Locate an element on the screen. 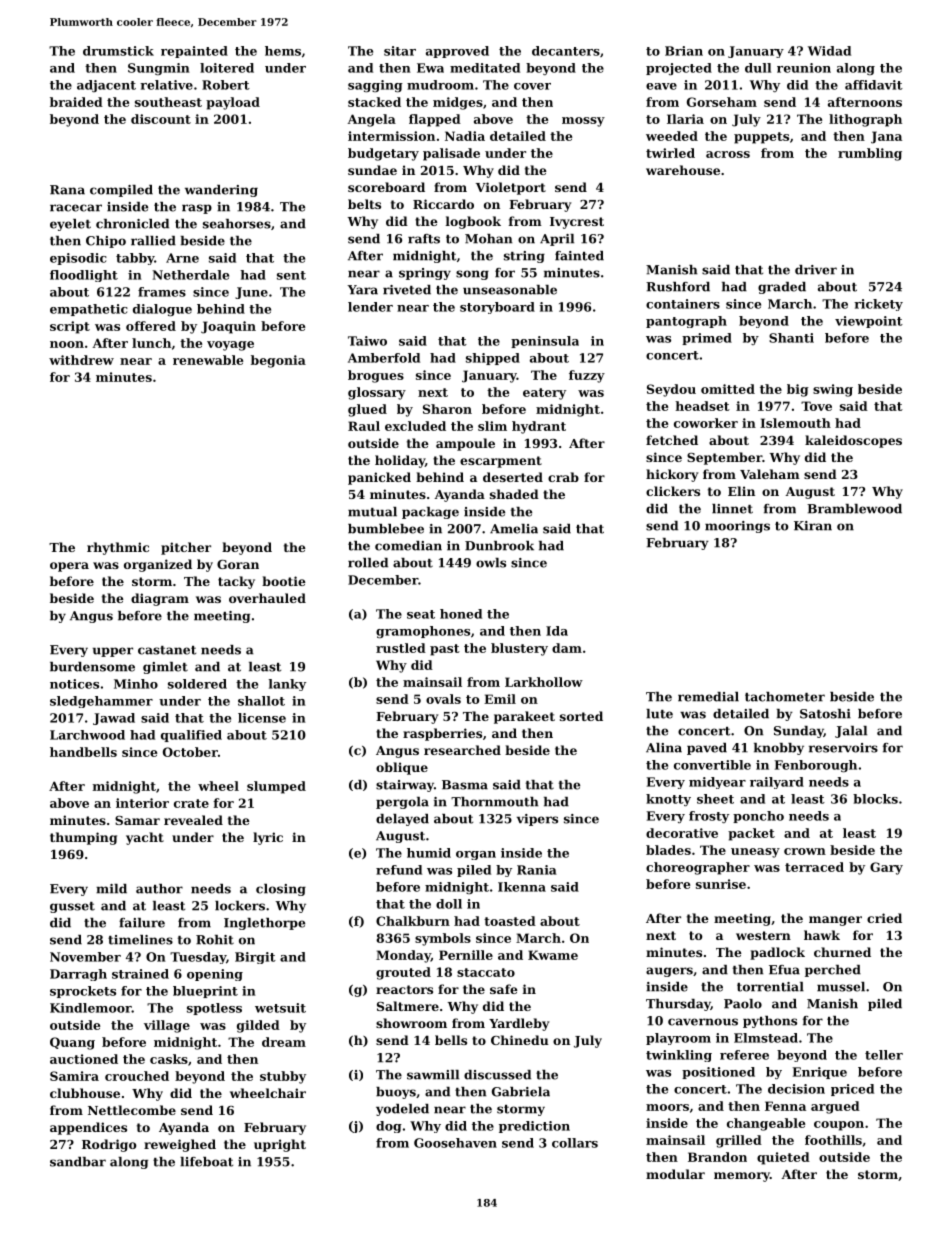 This screenshot has height=1233, width=952. adjacent is located at coordinates (106, 86).
